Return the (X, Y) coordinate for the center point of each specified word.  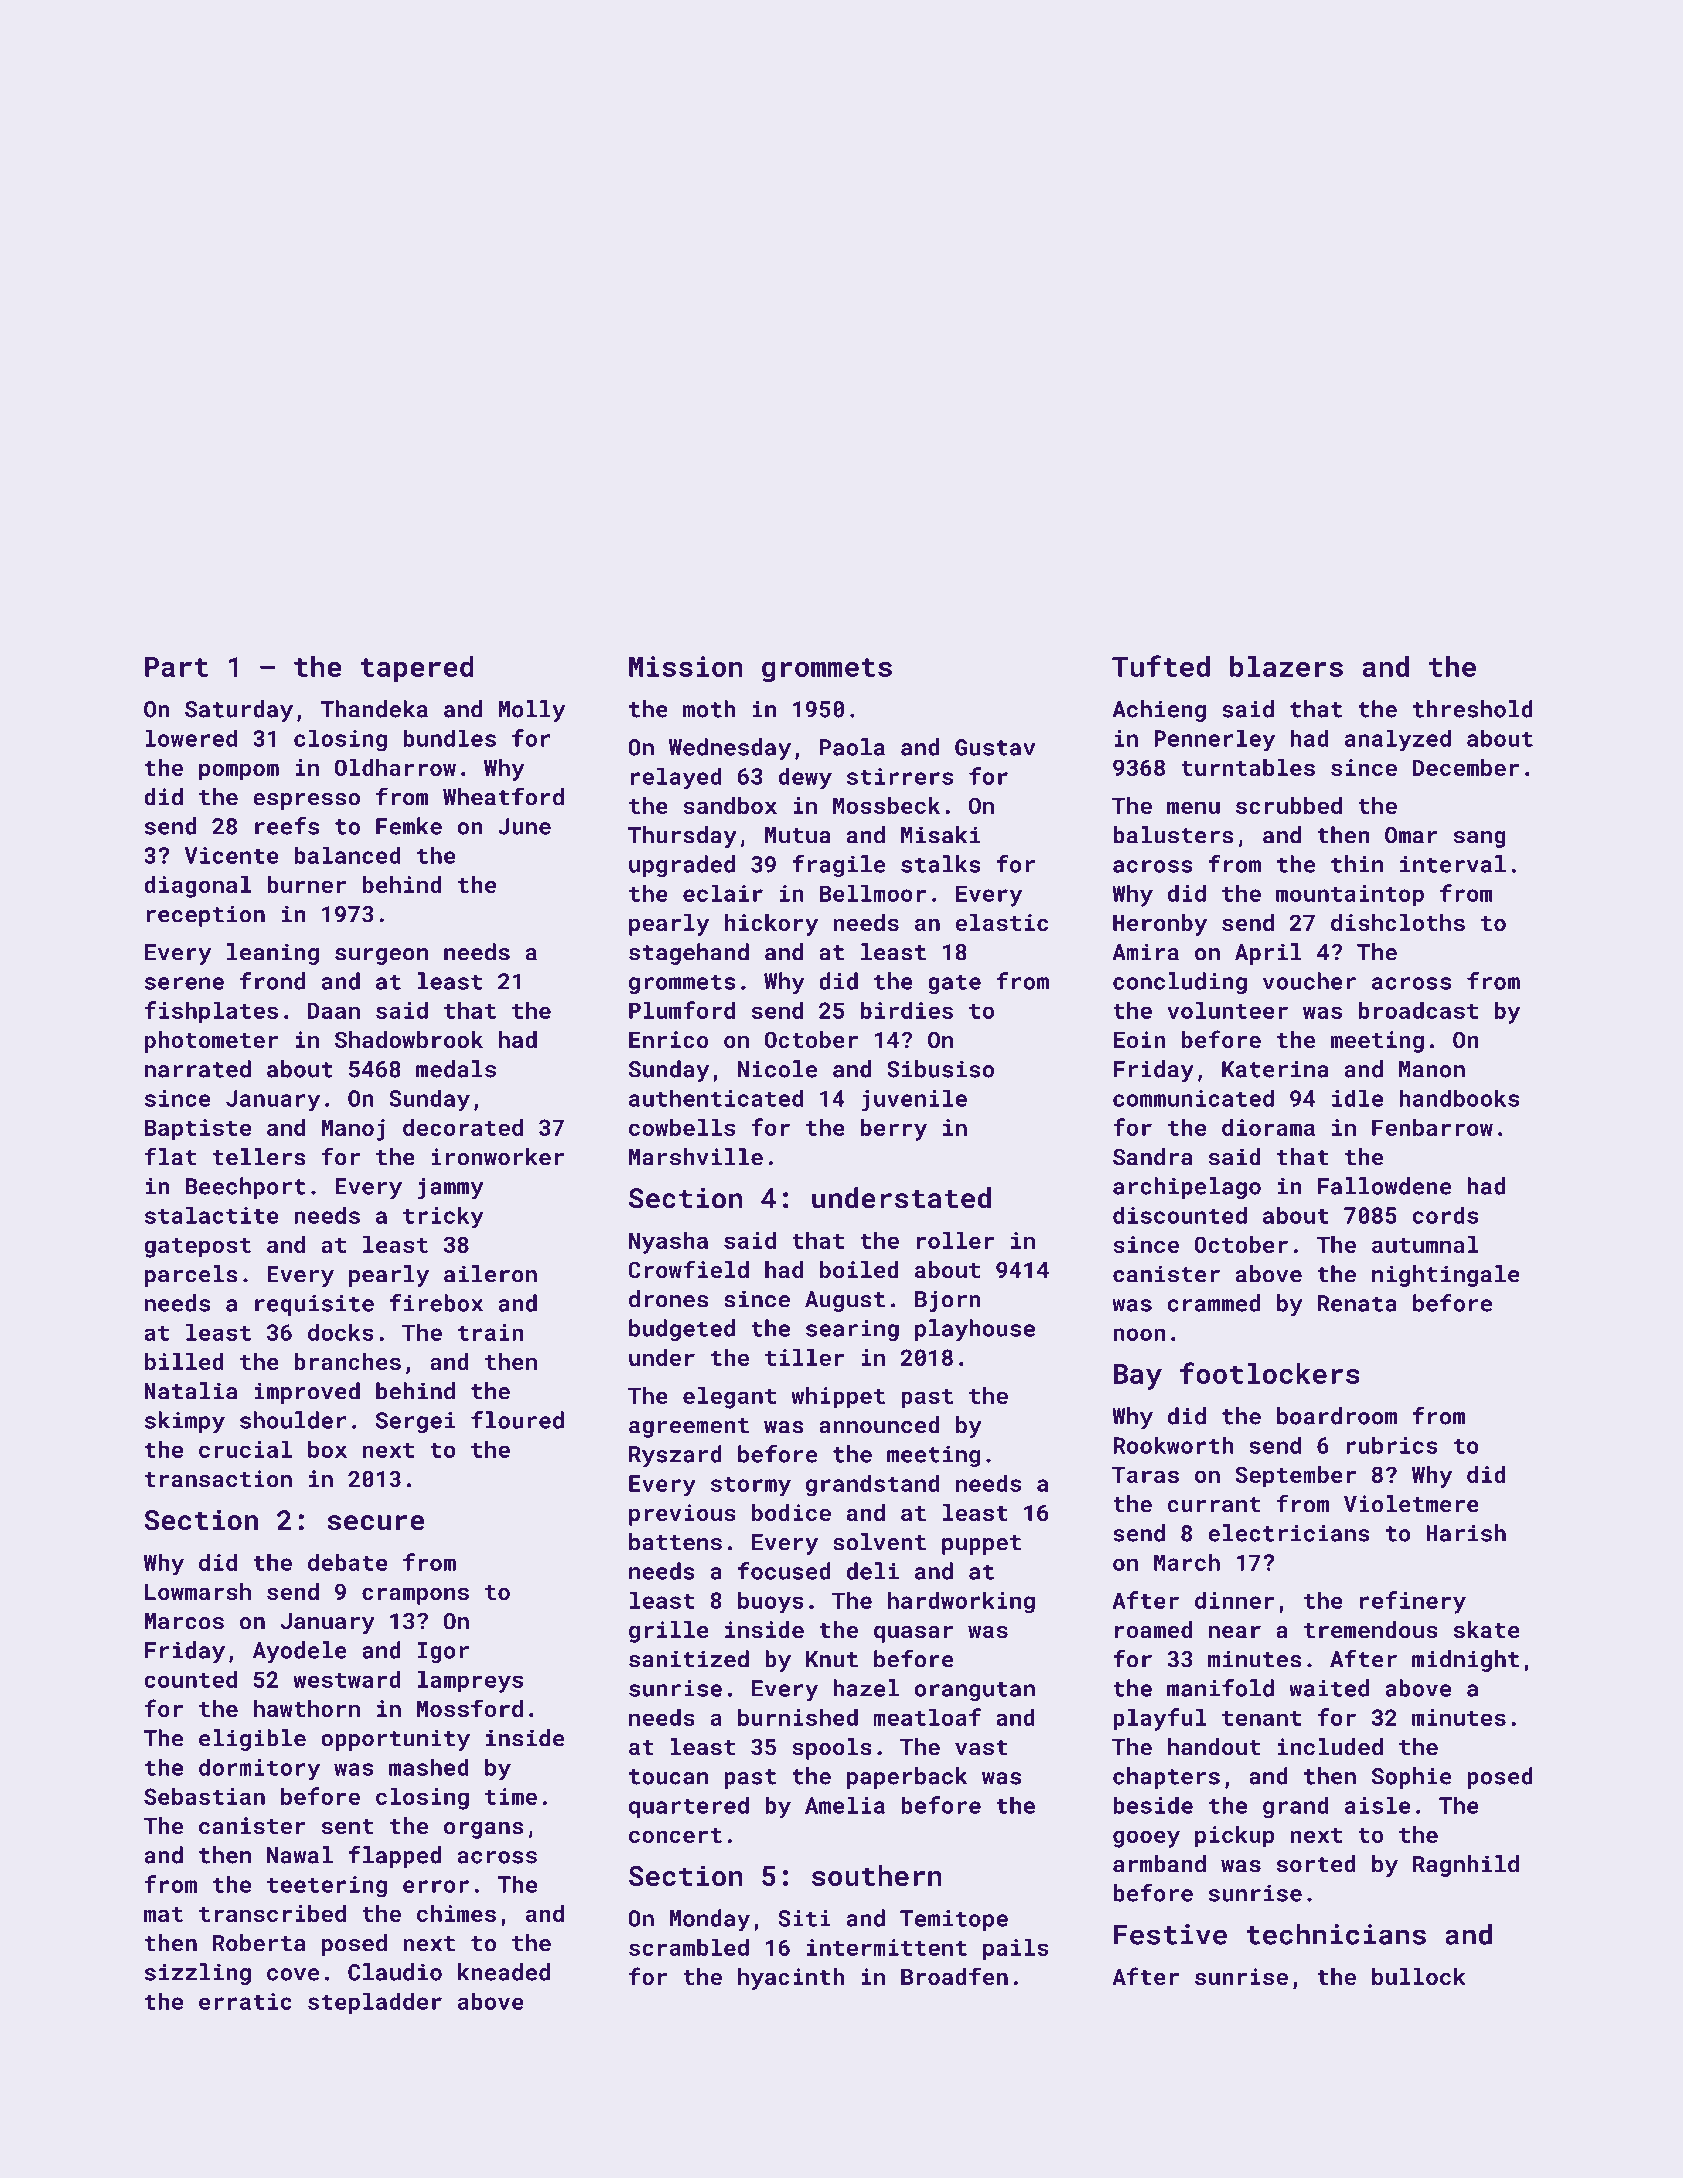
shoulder (293, 1420)
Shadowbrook (409, 1039)
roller (955, 1240)
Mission (686, 666)
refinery (1413, 1602)
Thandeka (374, 709)
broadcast (1418, 1010)
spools (832, 1749)
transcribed (272, 1913)
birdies (907, 1010)
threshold (1473, 709)
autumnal (1425, 1244)
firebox (436, 1303)
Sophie (1412, 1778)
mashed (429, 1767)
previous (682, 1515)
